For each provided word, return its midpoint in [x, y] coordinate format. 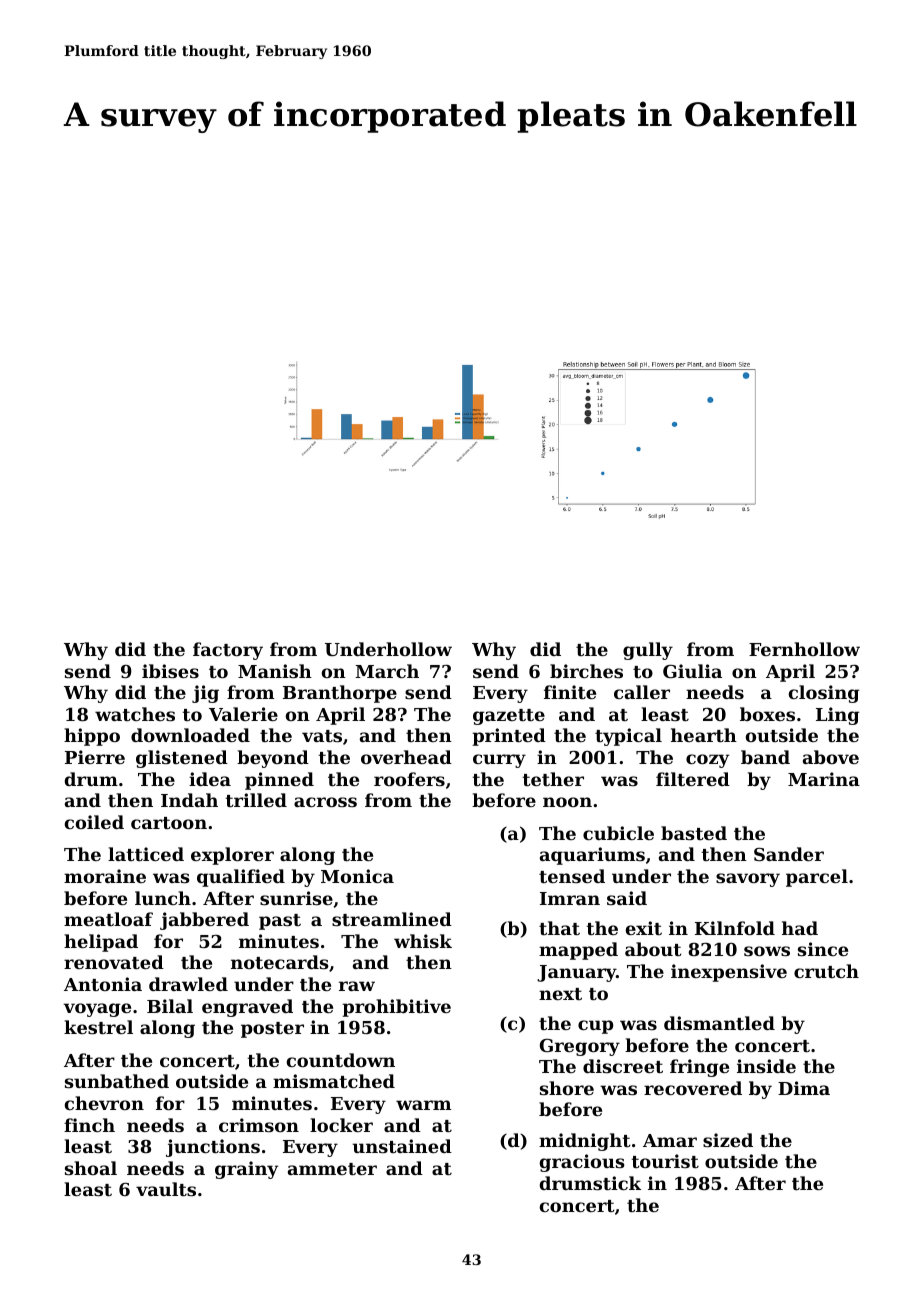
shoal [91, 1168]
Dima [804, 1088]
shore [567, 1088]
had [800, 928]
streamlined [392, 919]
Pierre [95, 757]
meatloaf [108, 919]
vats [322, 736]
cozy [707, 761]
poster [272, 1030]
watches [135, 714]
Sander [789, 854]
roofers [409, 779]
